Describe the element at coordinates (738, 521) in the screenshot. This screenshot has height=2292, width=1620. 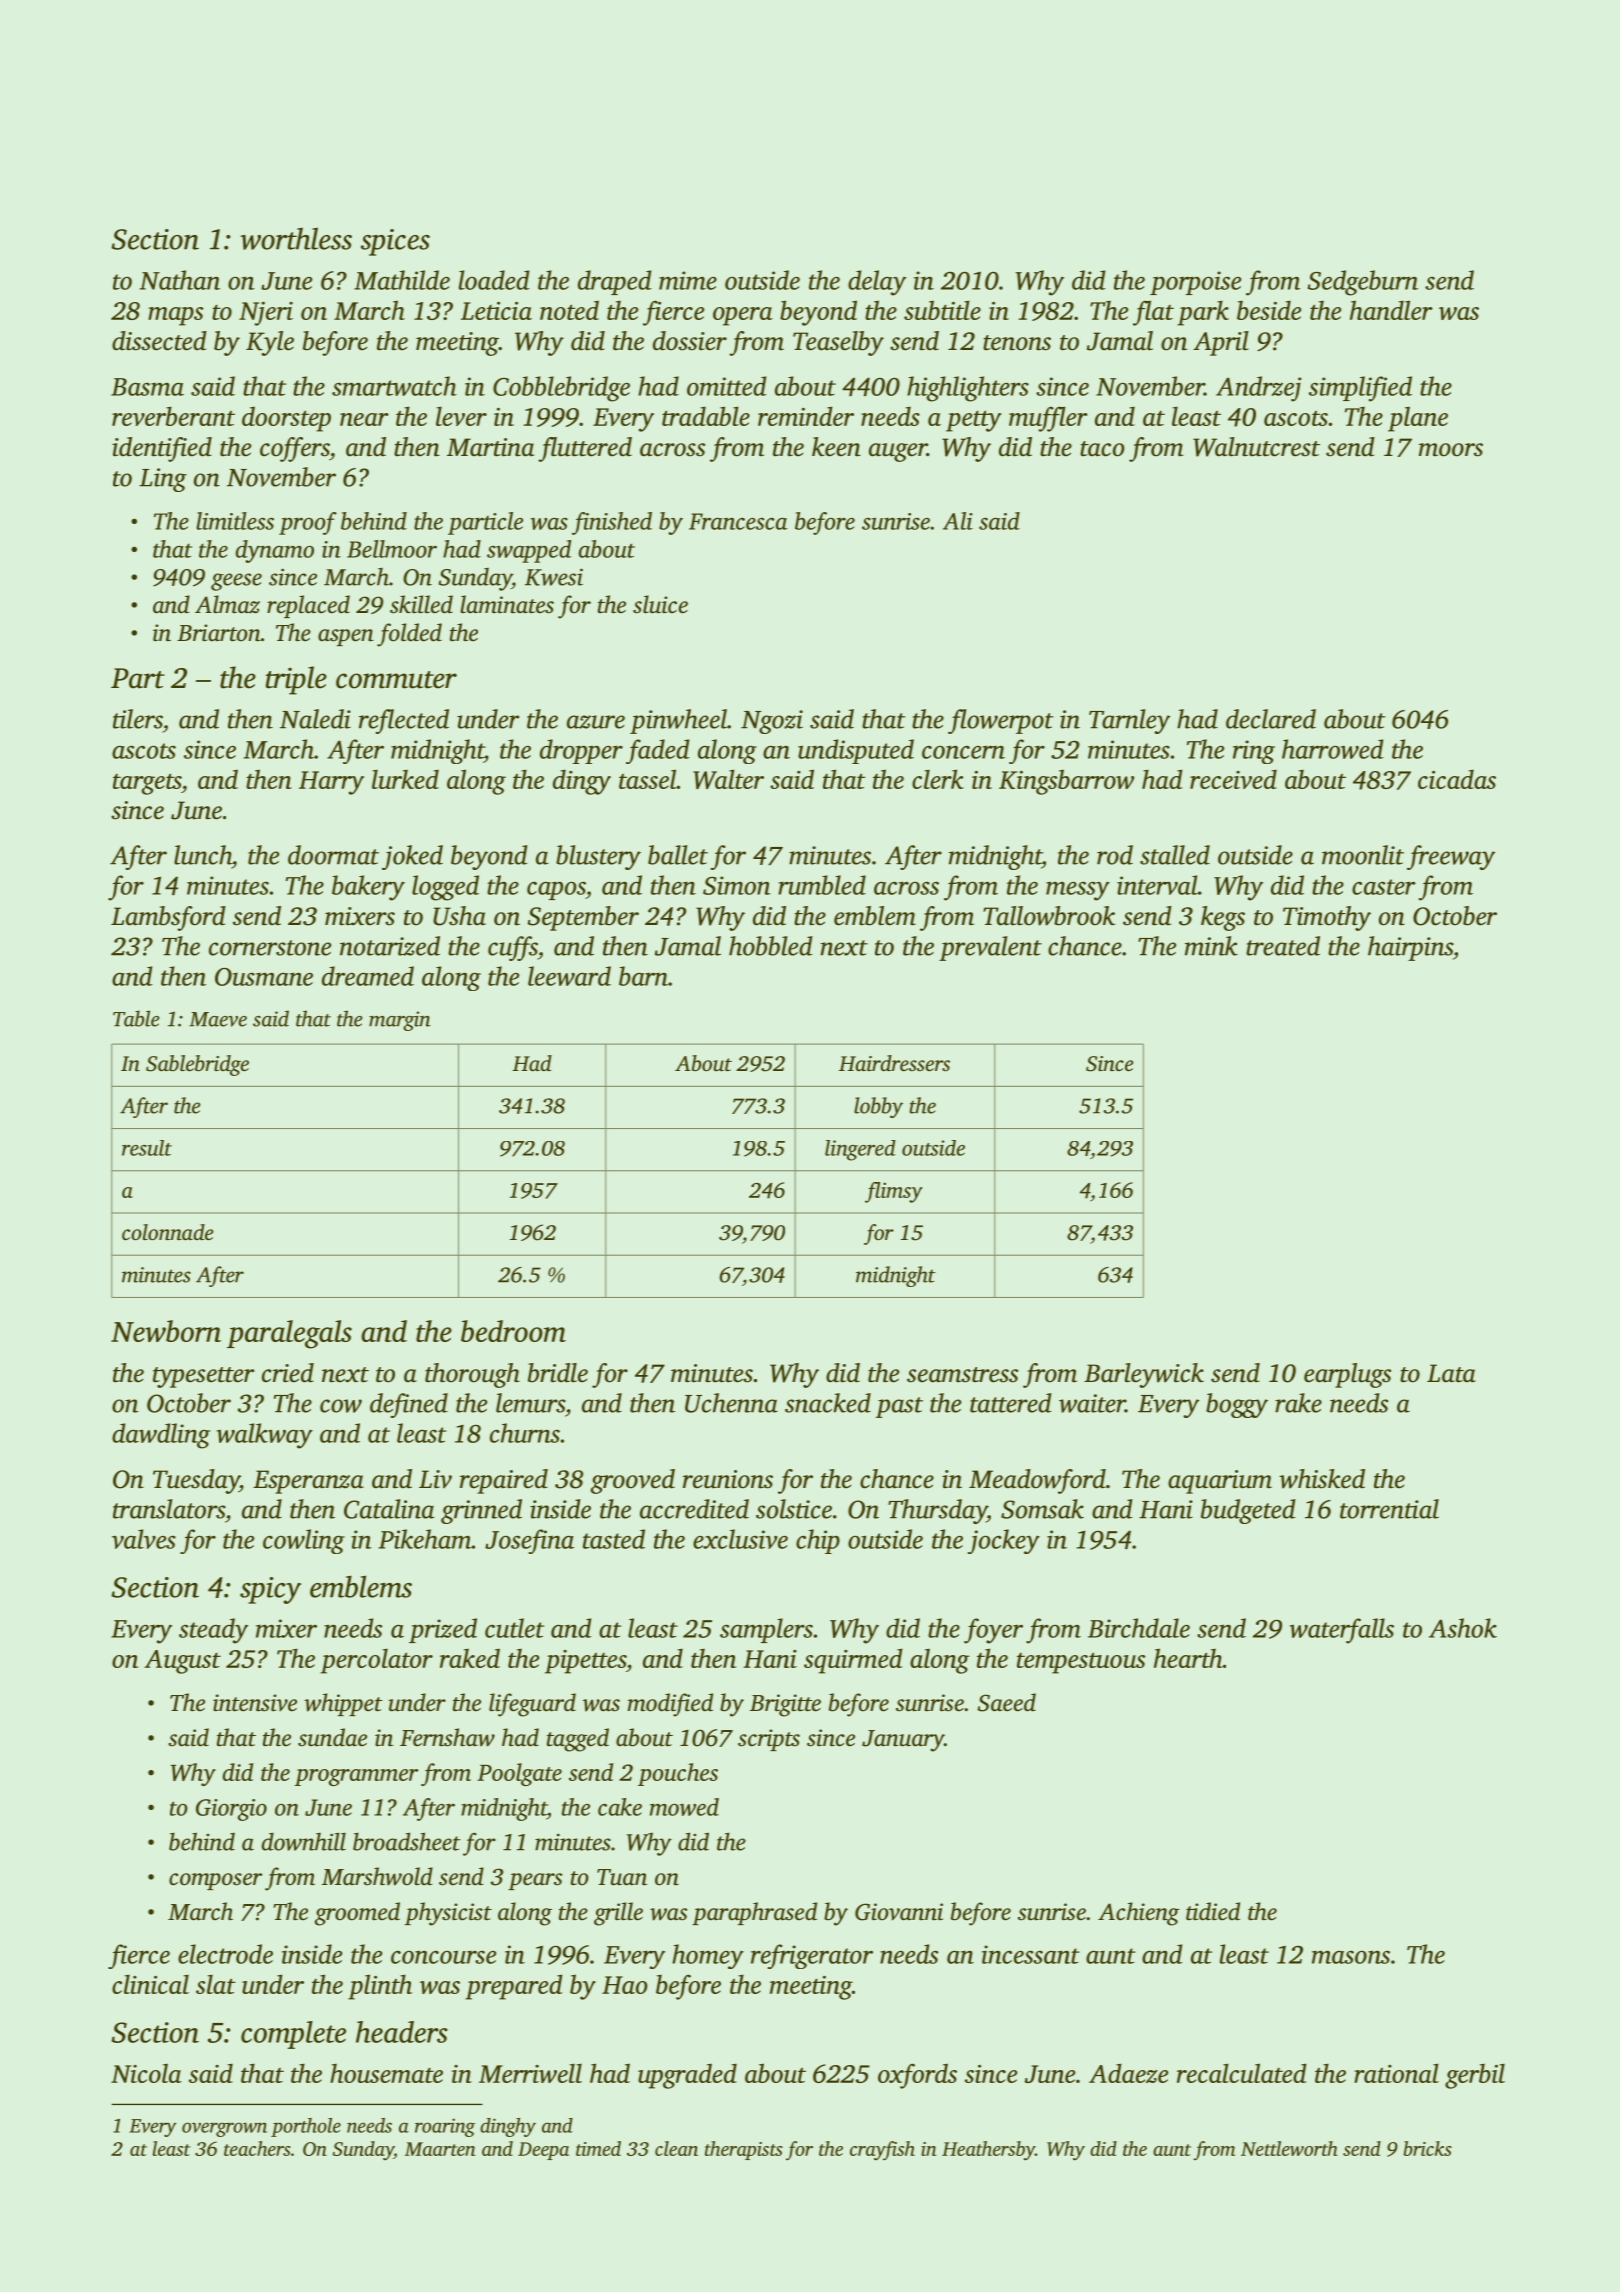
I see `Francesca` at that location.
